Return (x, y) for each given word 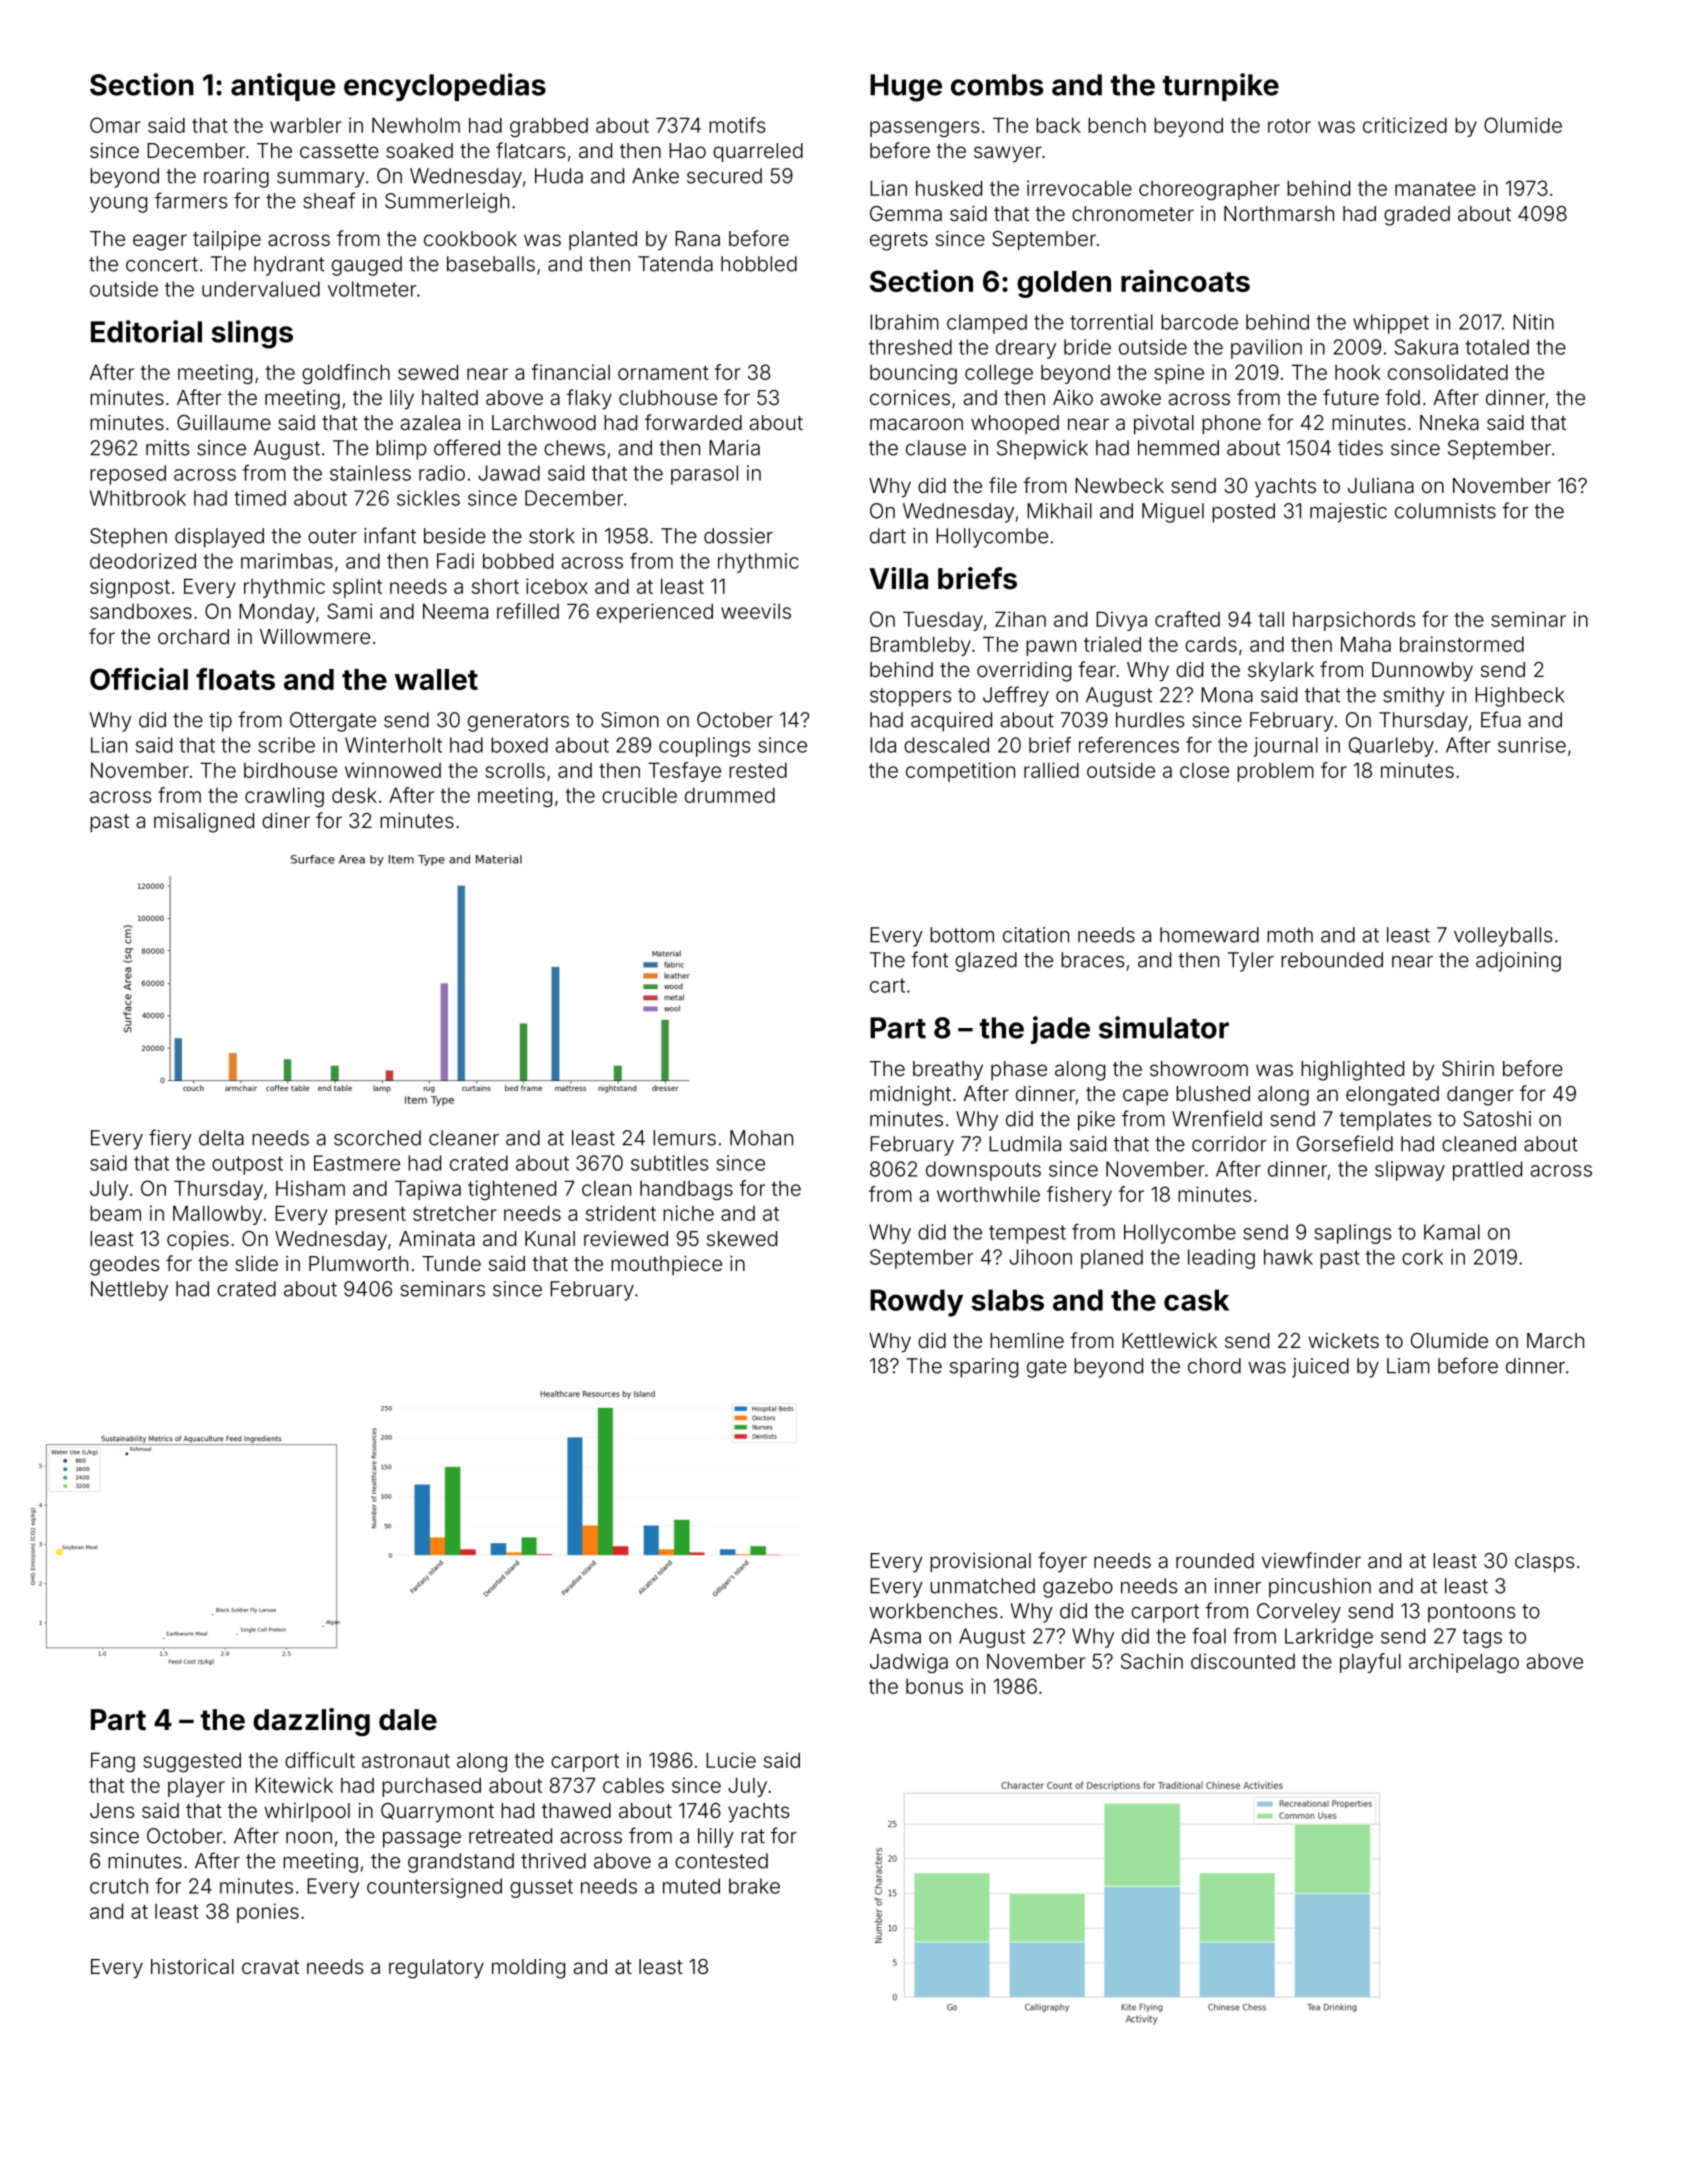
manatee (1435, 189)
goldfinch (346, 374)
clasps (1544, 1562)
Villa (898, 578)
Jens (112, 1810)
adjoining (1518, 962)
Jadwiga (909, 1663)
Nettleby (129, 1291)
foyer (1062, 1562)
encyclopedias (445, 87)
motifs (737, 125)
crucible (639, 795)
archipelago (1464, 1663)
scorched (377, 1138)
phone (1231, 424)
